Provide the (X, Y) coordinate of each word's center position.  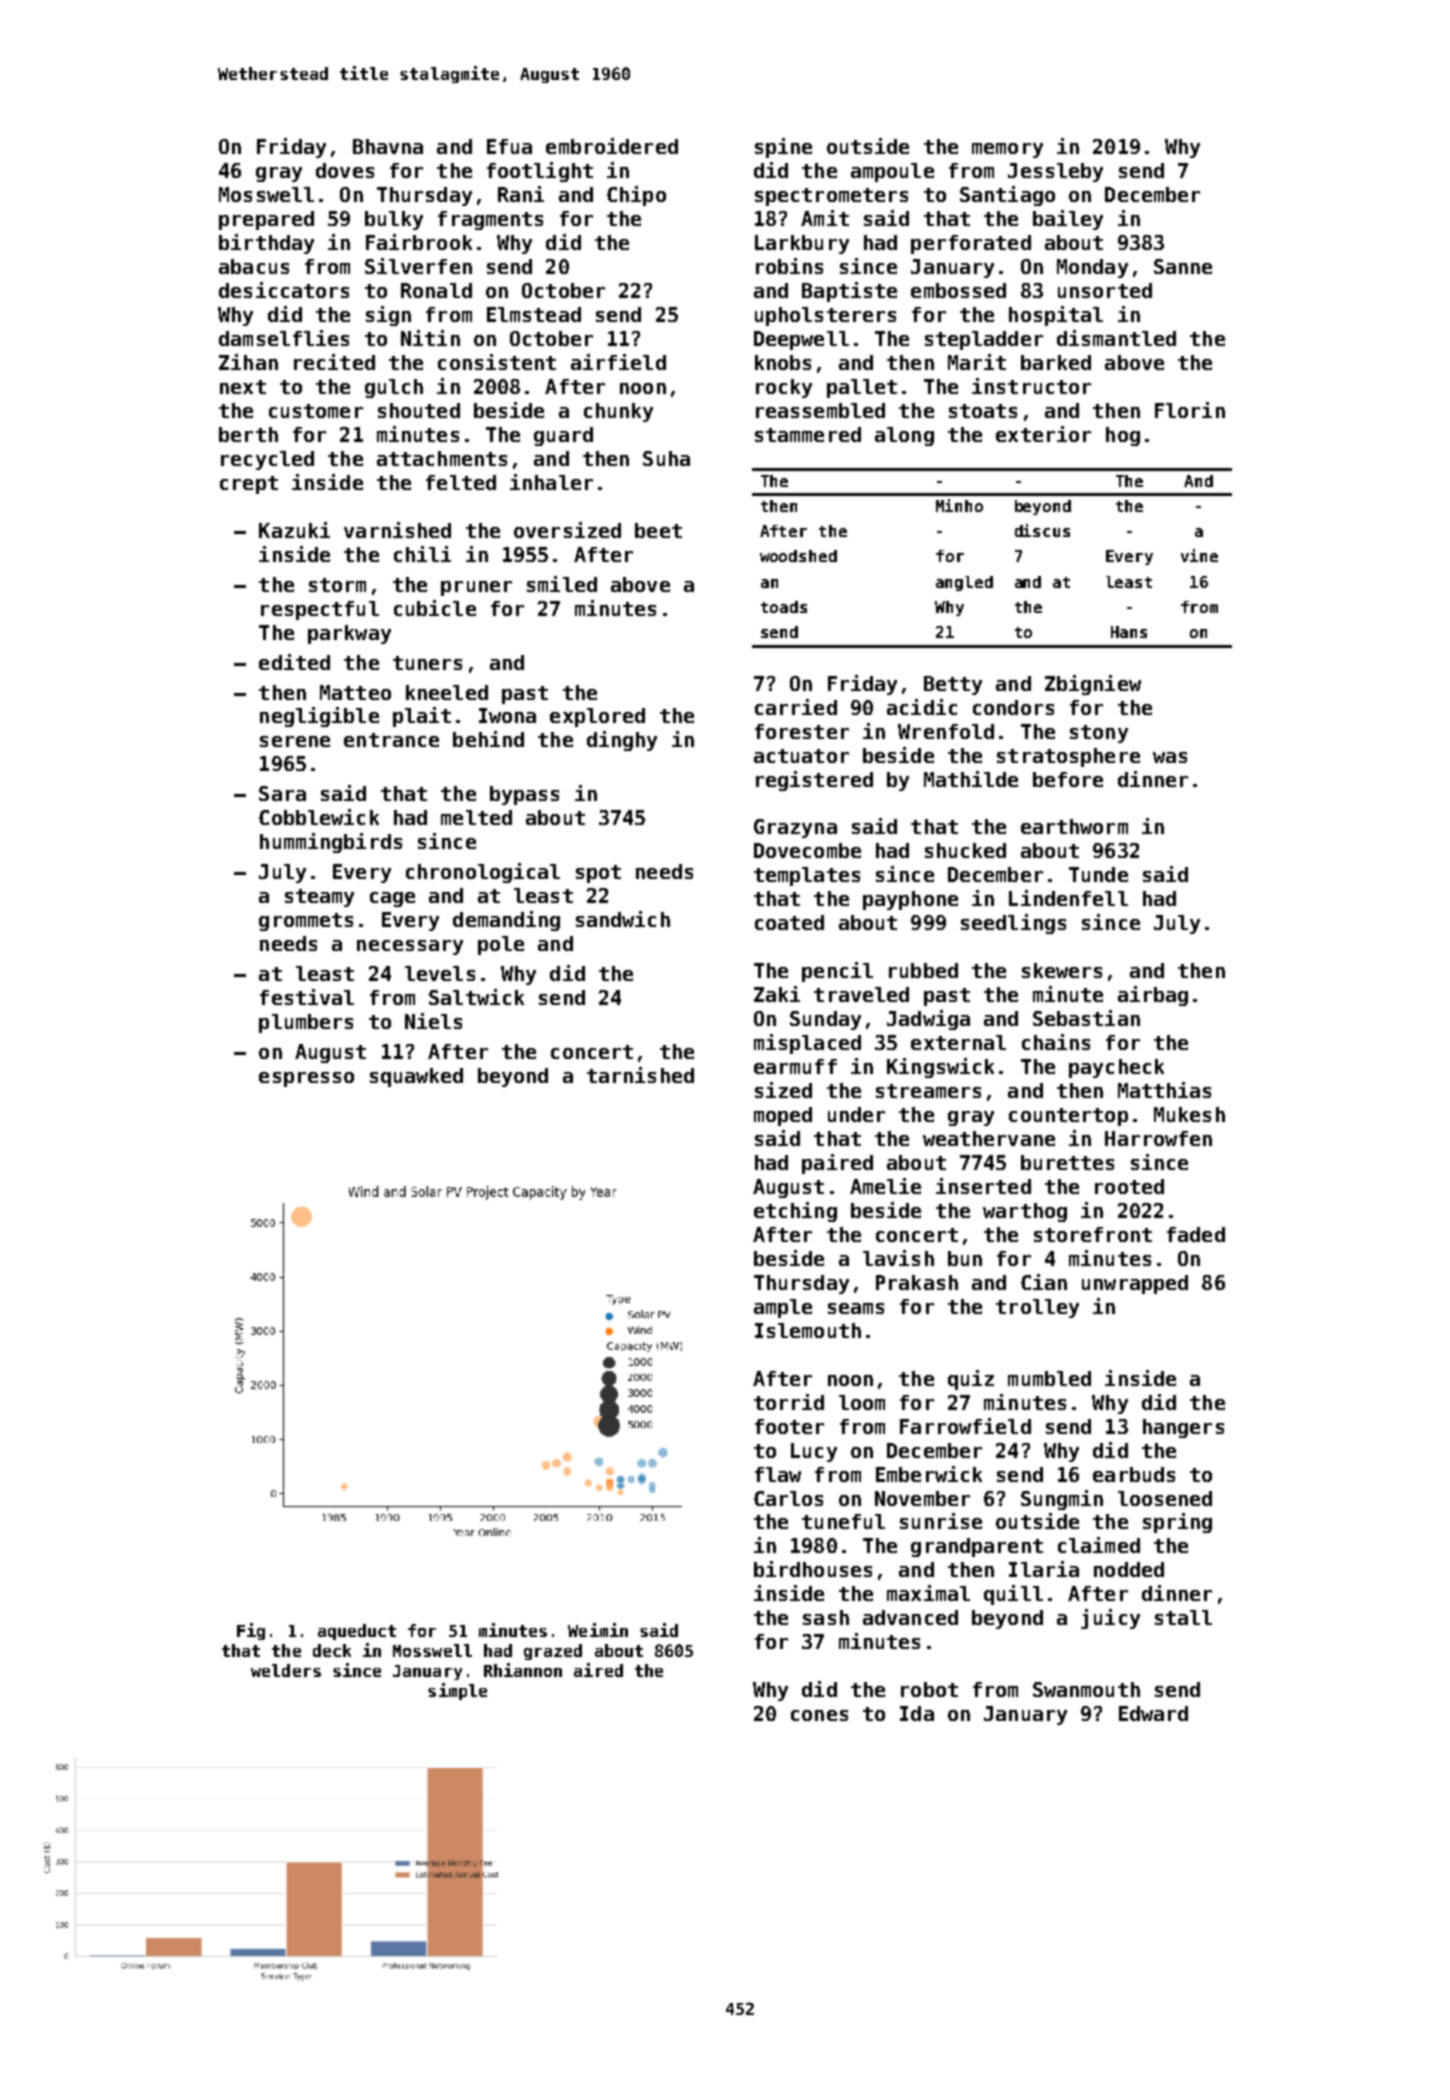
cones (819, 1715)
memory (1007, 150)
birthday (266, 244)
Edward (1153, 1713)
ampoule (892, 172)
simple (457, 1691)
